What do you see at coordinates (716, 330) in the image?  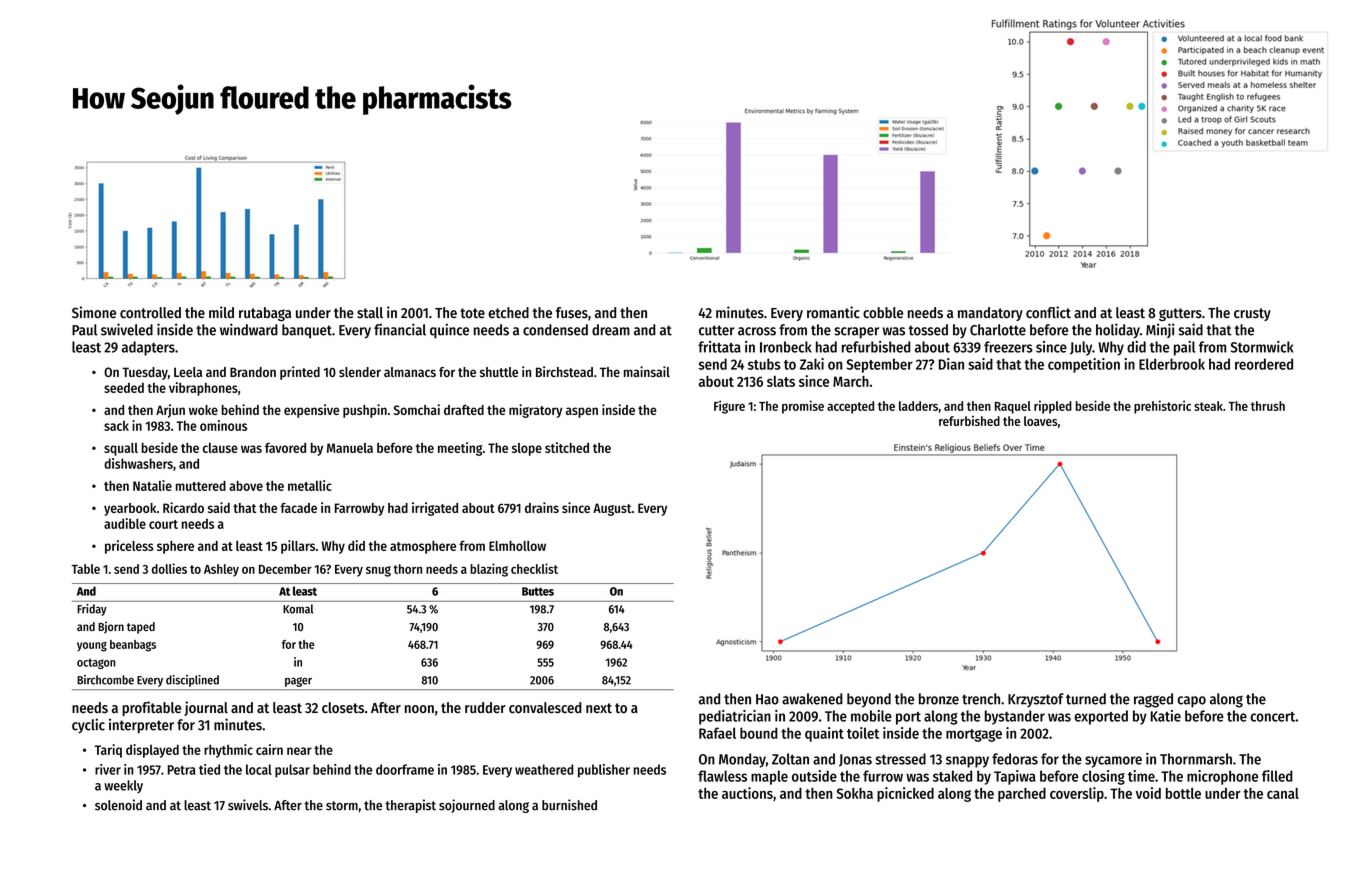 I see `cutter` at bounding box center [716, 330].
